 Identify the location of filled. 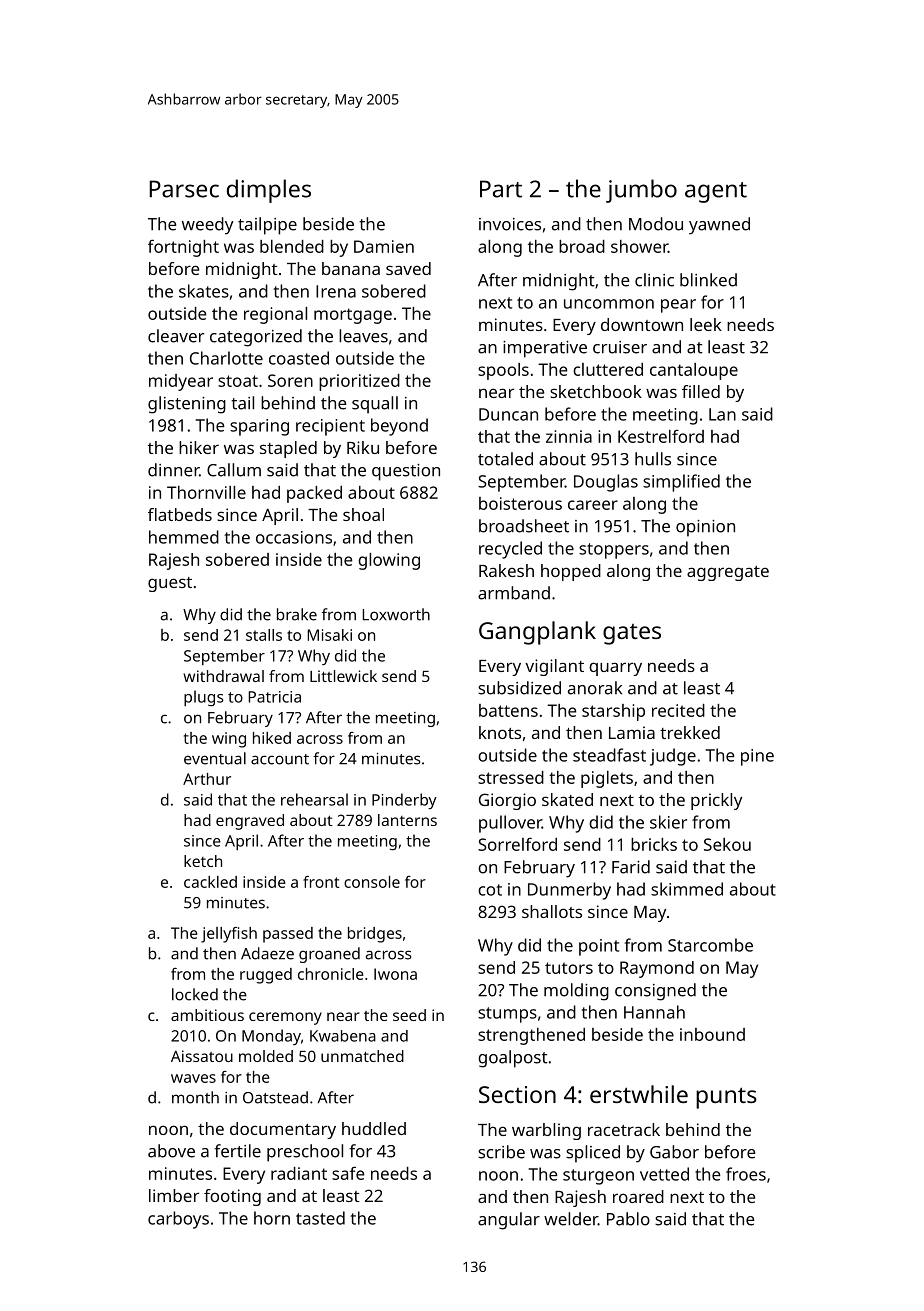
(701, 391).
